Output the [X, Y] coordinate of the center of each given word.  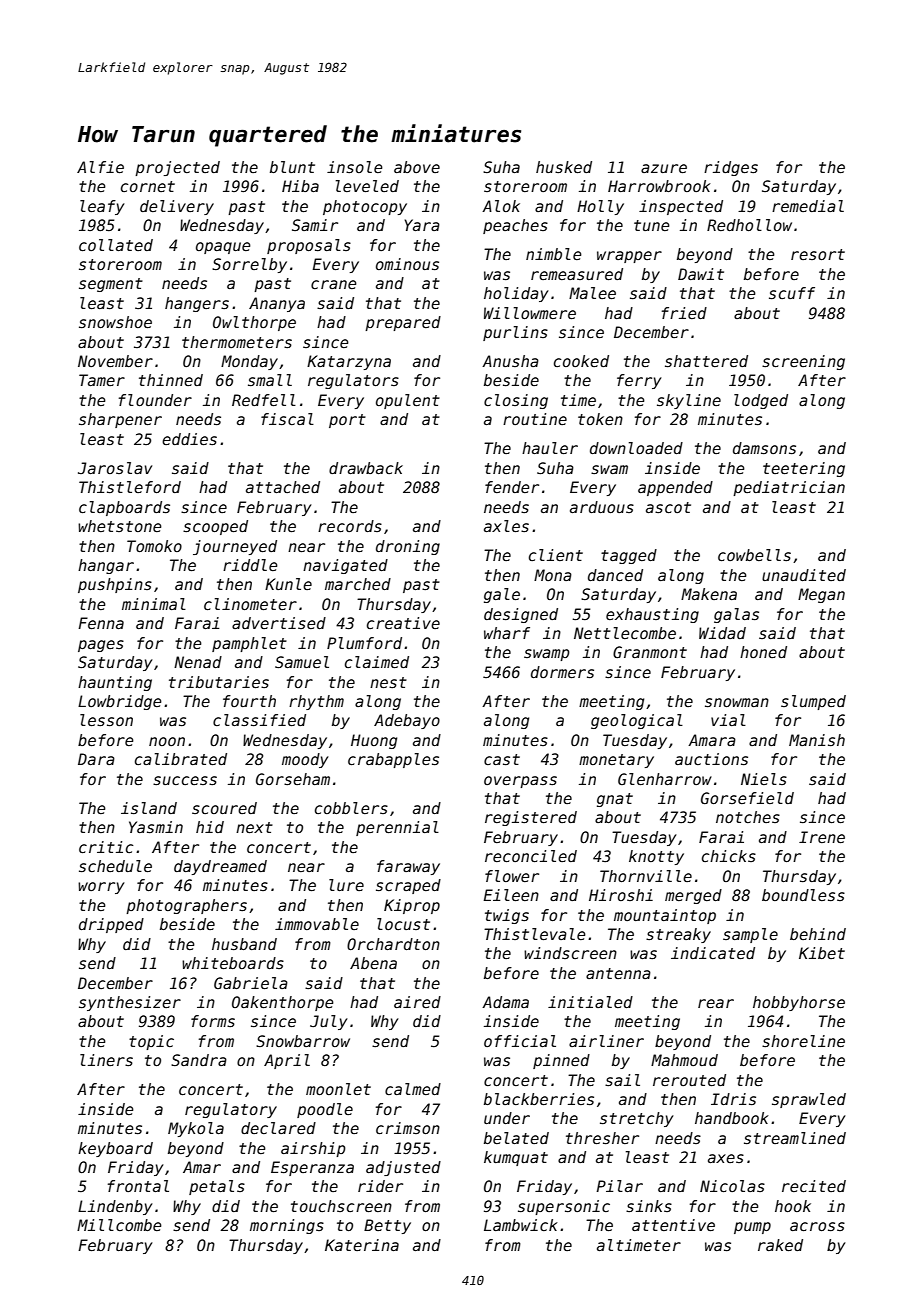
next [254, 827]
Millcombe [119, 1225]
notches [748, 817]
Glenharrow [665, 779]
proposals [309, 246]
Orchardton [393, 944]
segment [111, 285]
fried [684, 313]
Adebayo [407, 721]
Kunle [288, 584]
